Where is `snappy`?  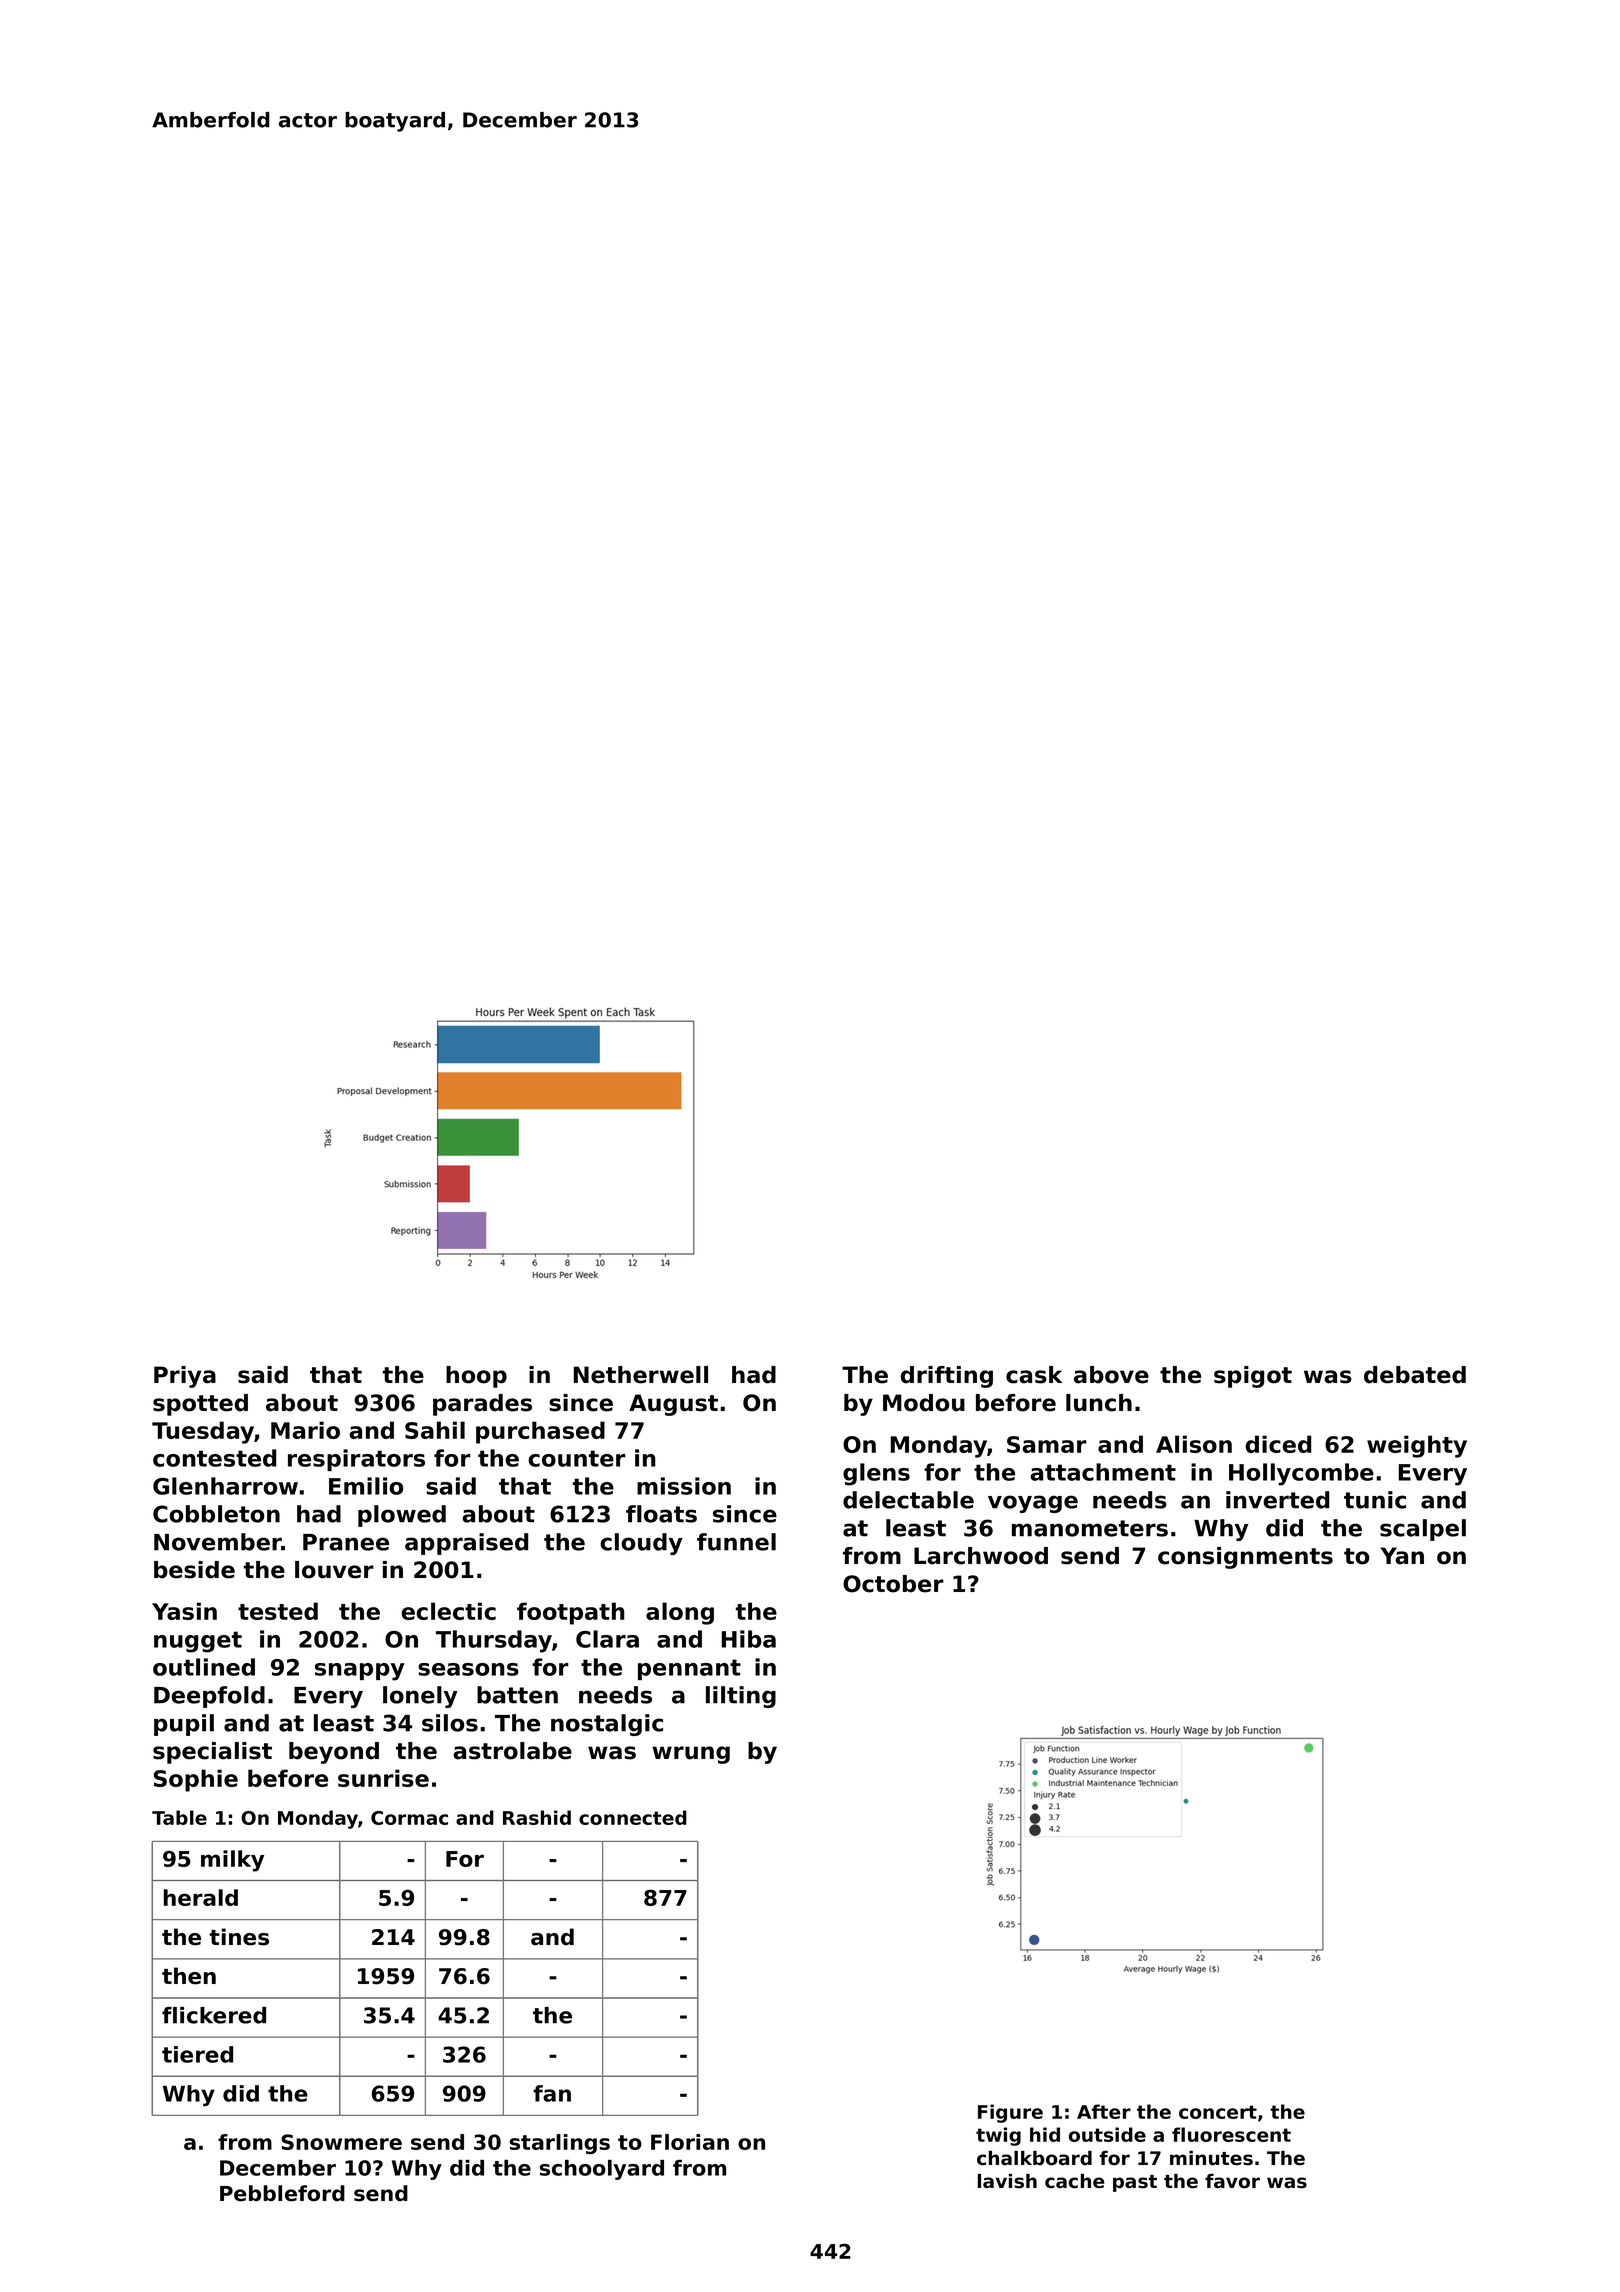
snappy is located at coordinates (360, 1672).
